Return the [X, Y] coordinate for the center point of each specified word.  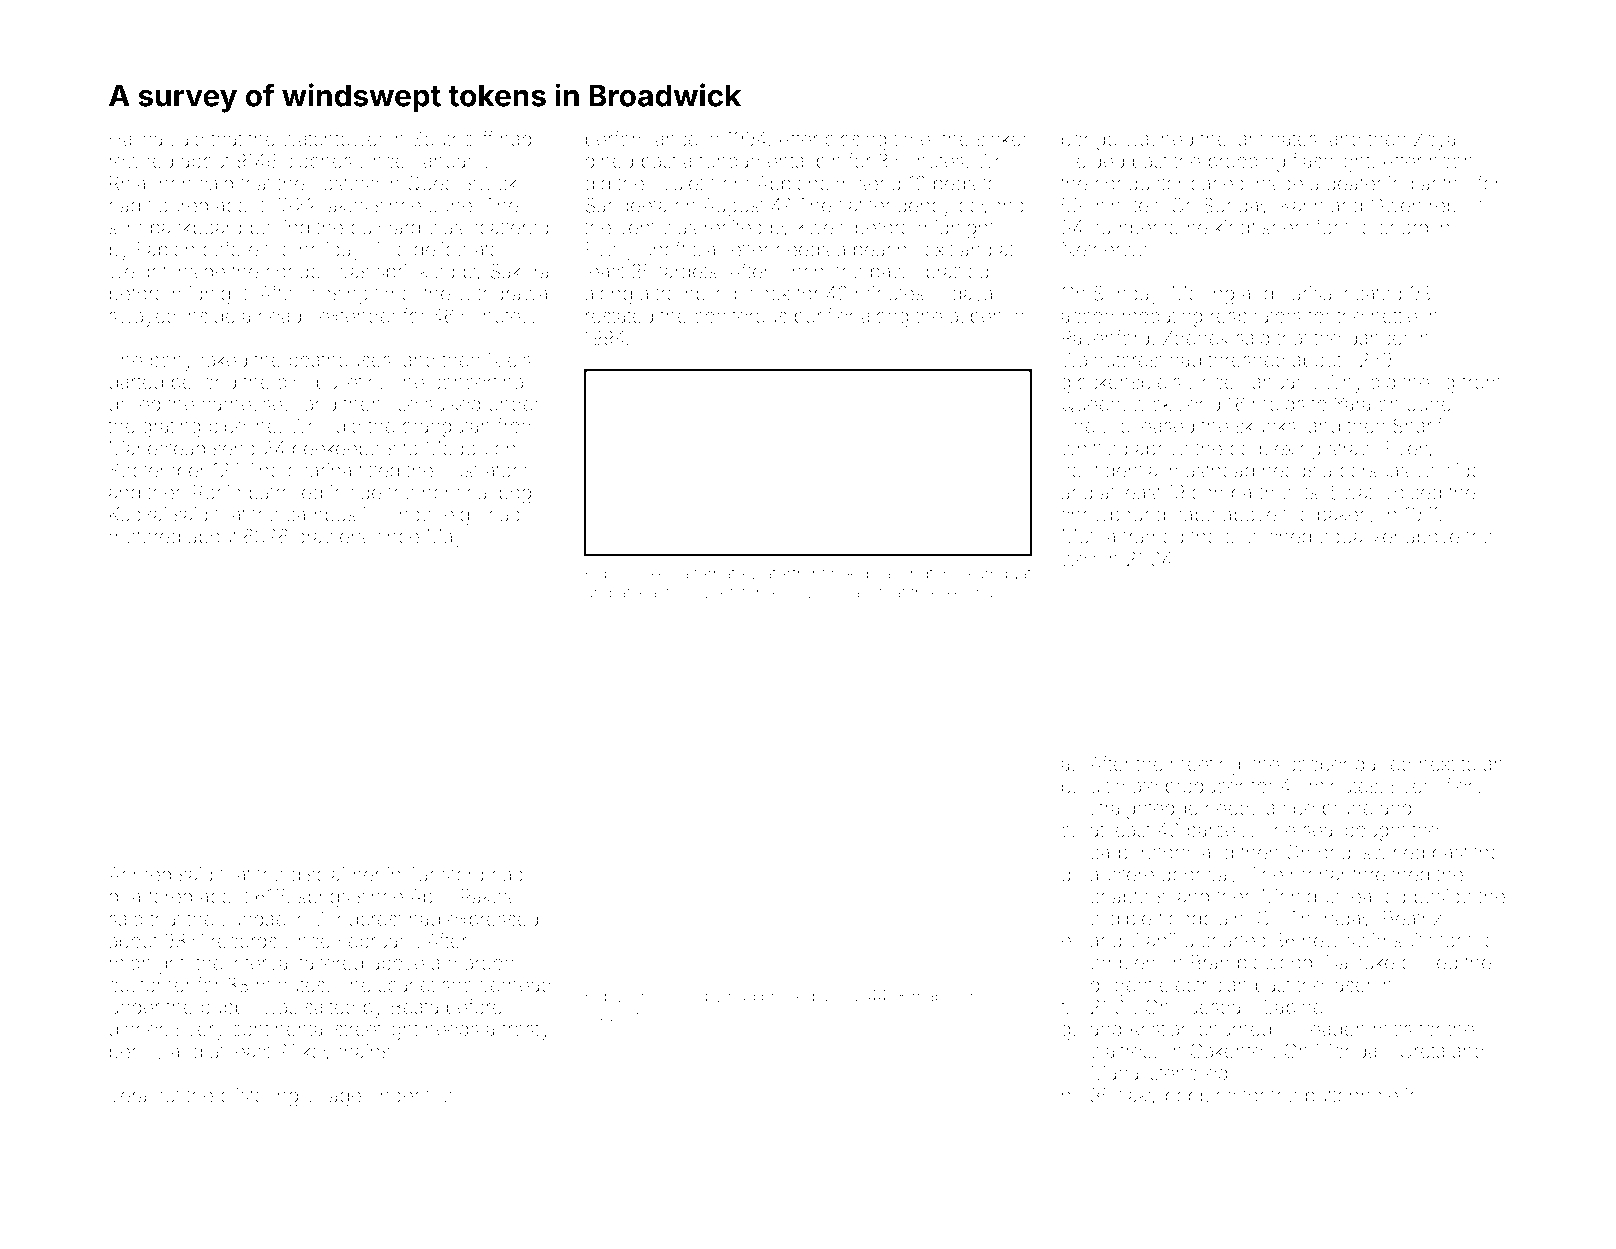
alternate [712, 573]
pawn [894, 275]
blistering [259, 1097]
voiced [1412, 492]
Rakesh [492, 896]
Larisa [1306, 293]
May [445, 538]
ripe [1299, 810]
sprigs [323, 898]
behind [279, 227]
